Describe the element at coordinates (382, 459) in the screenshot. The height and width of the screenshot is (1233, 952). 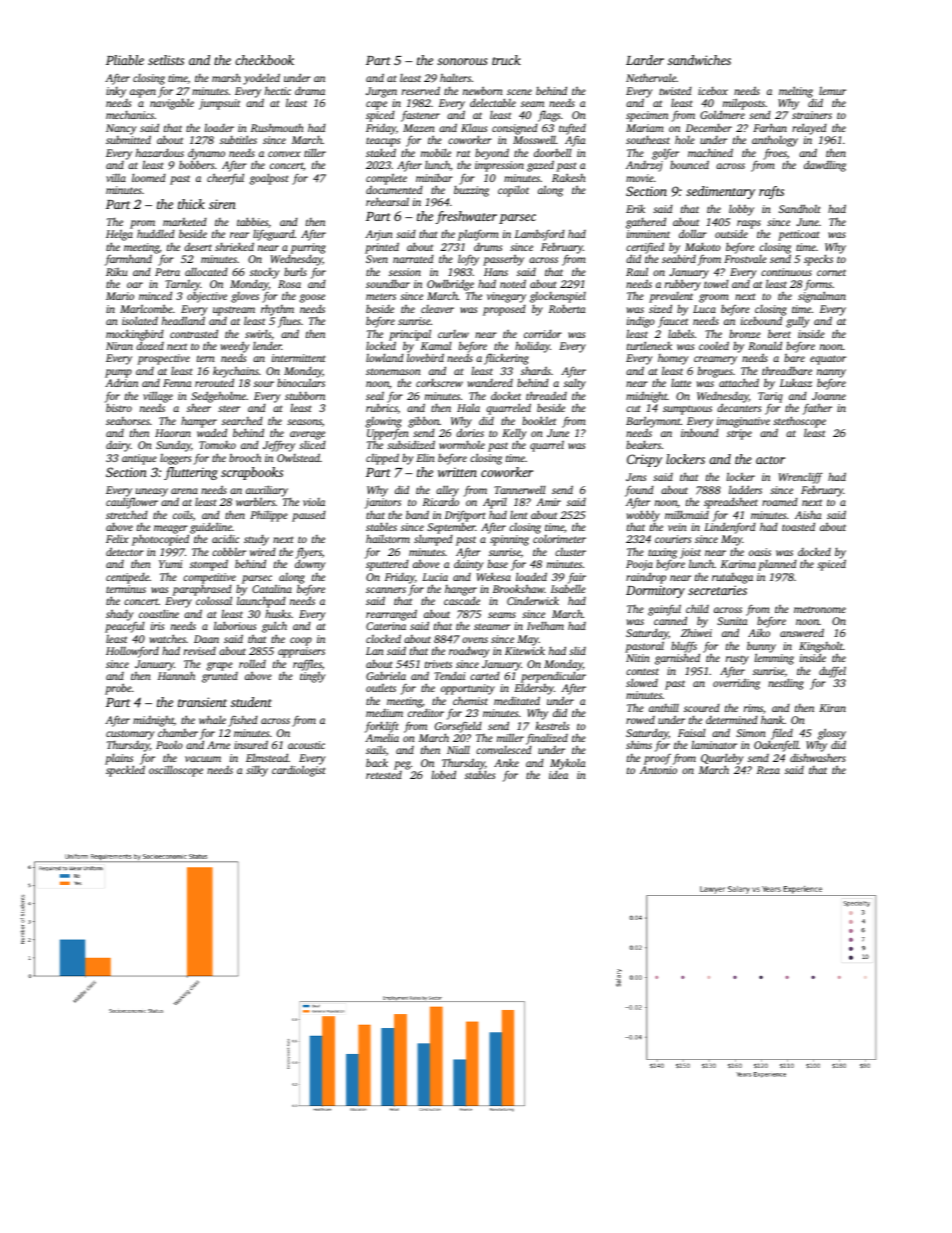
I see `clipped` at that location.
